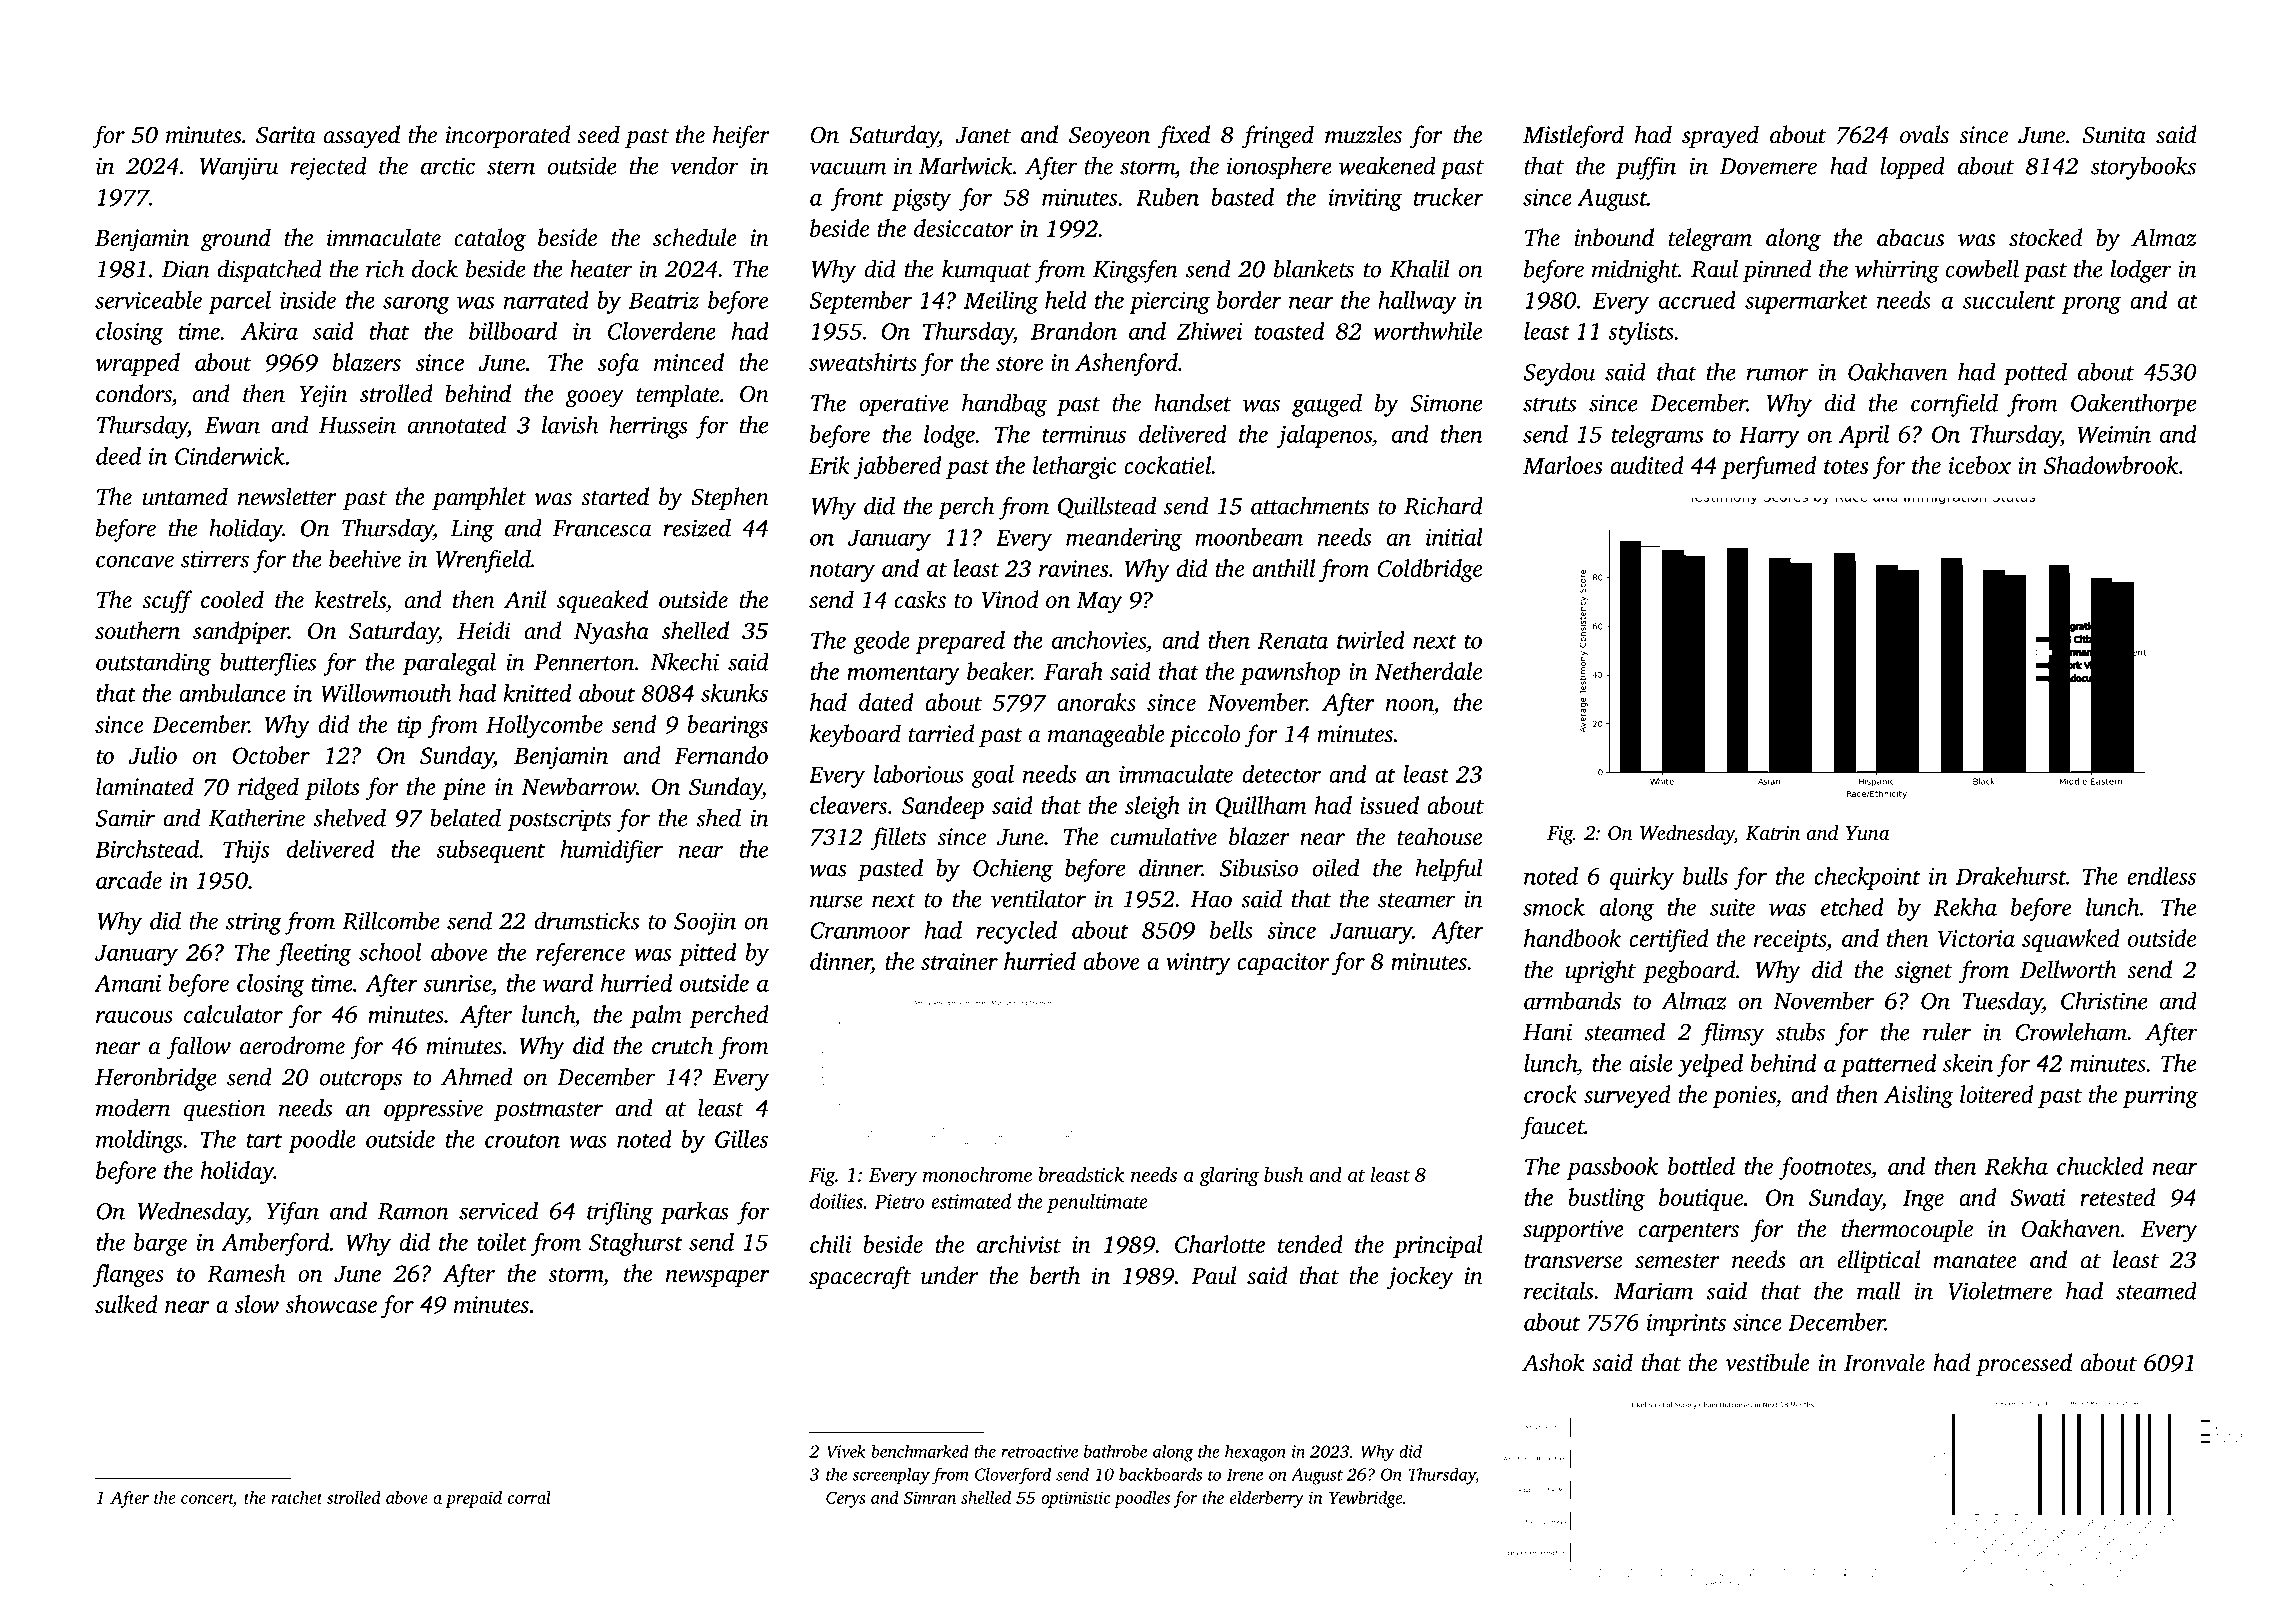  Describe the element at coordinates (741, 137) in the document. I see `heifer` at that location.
